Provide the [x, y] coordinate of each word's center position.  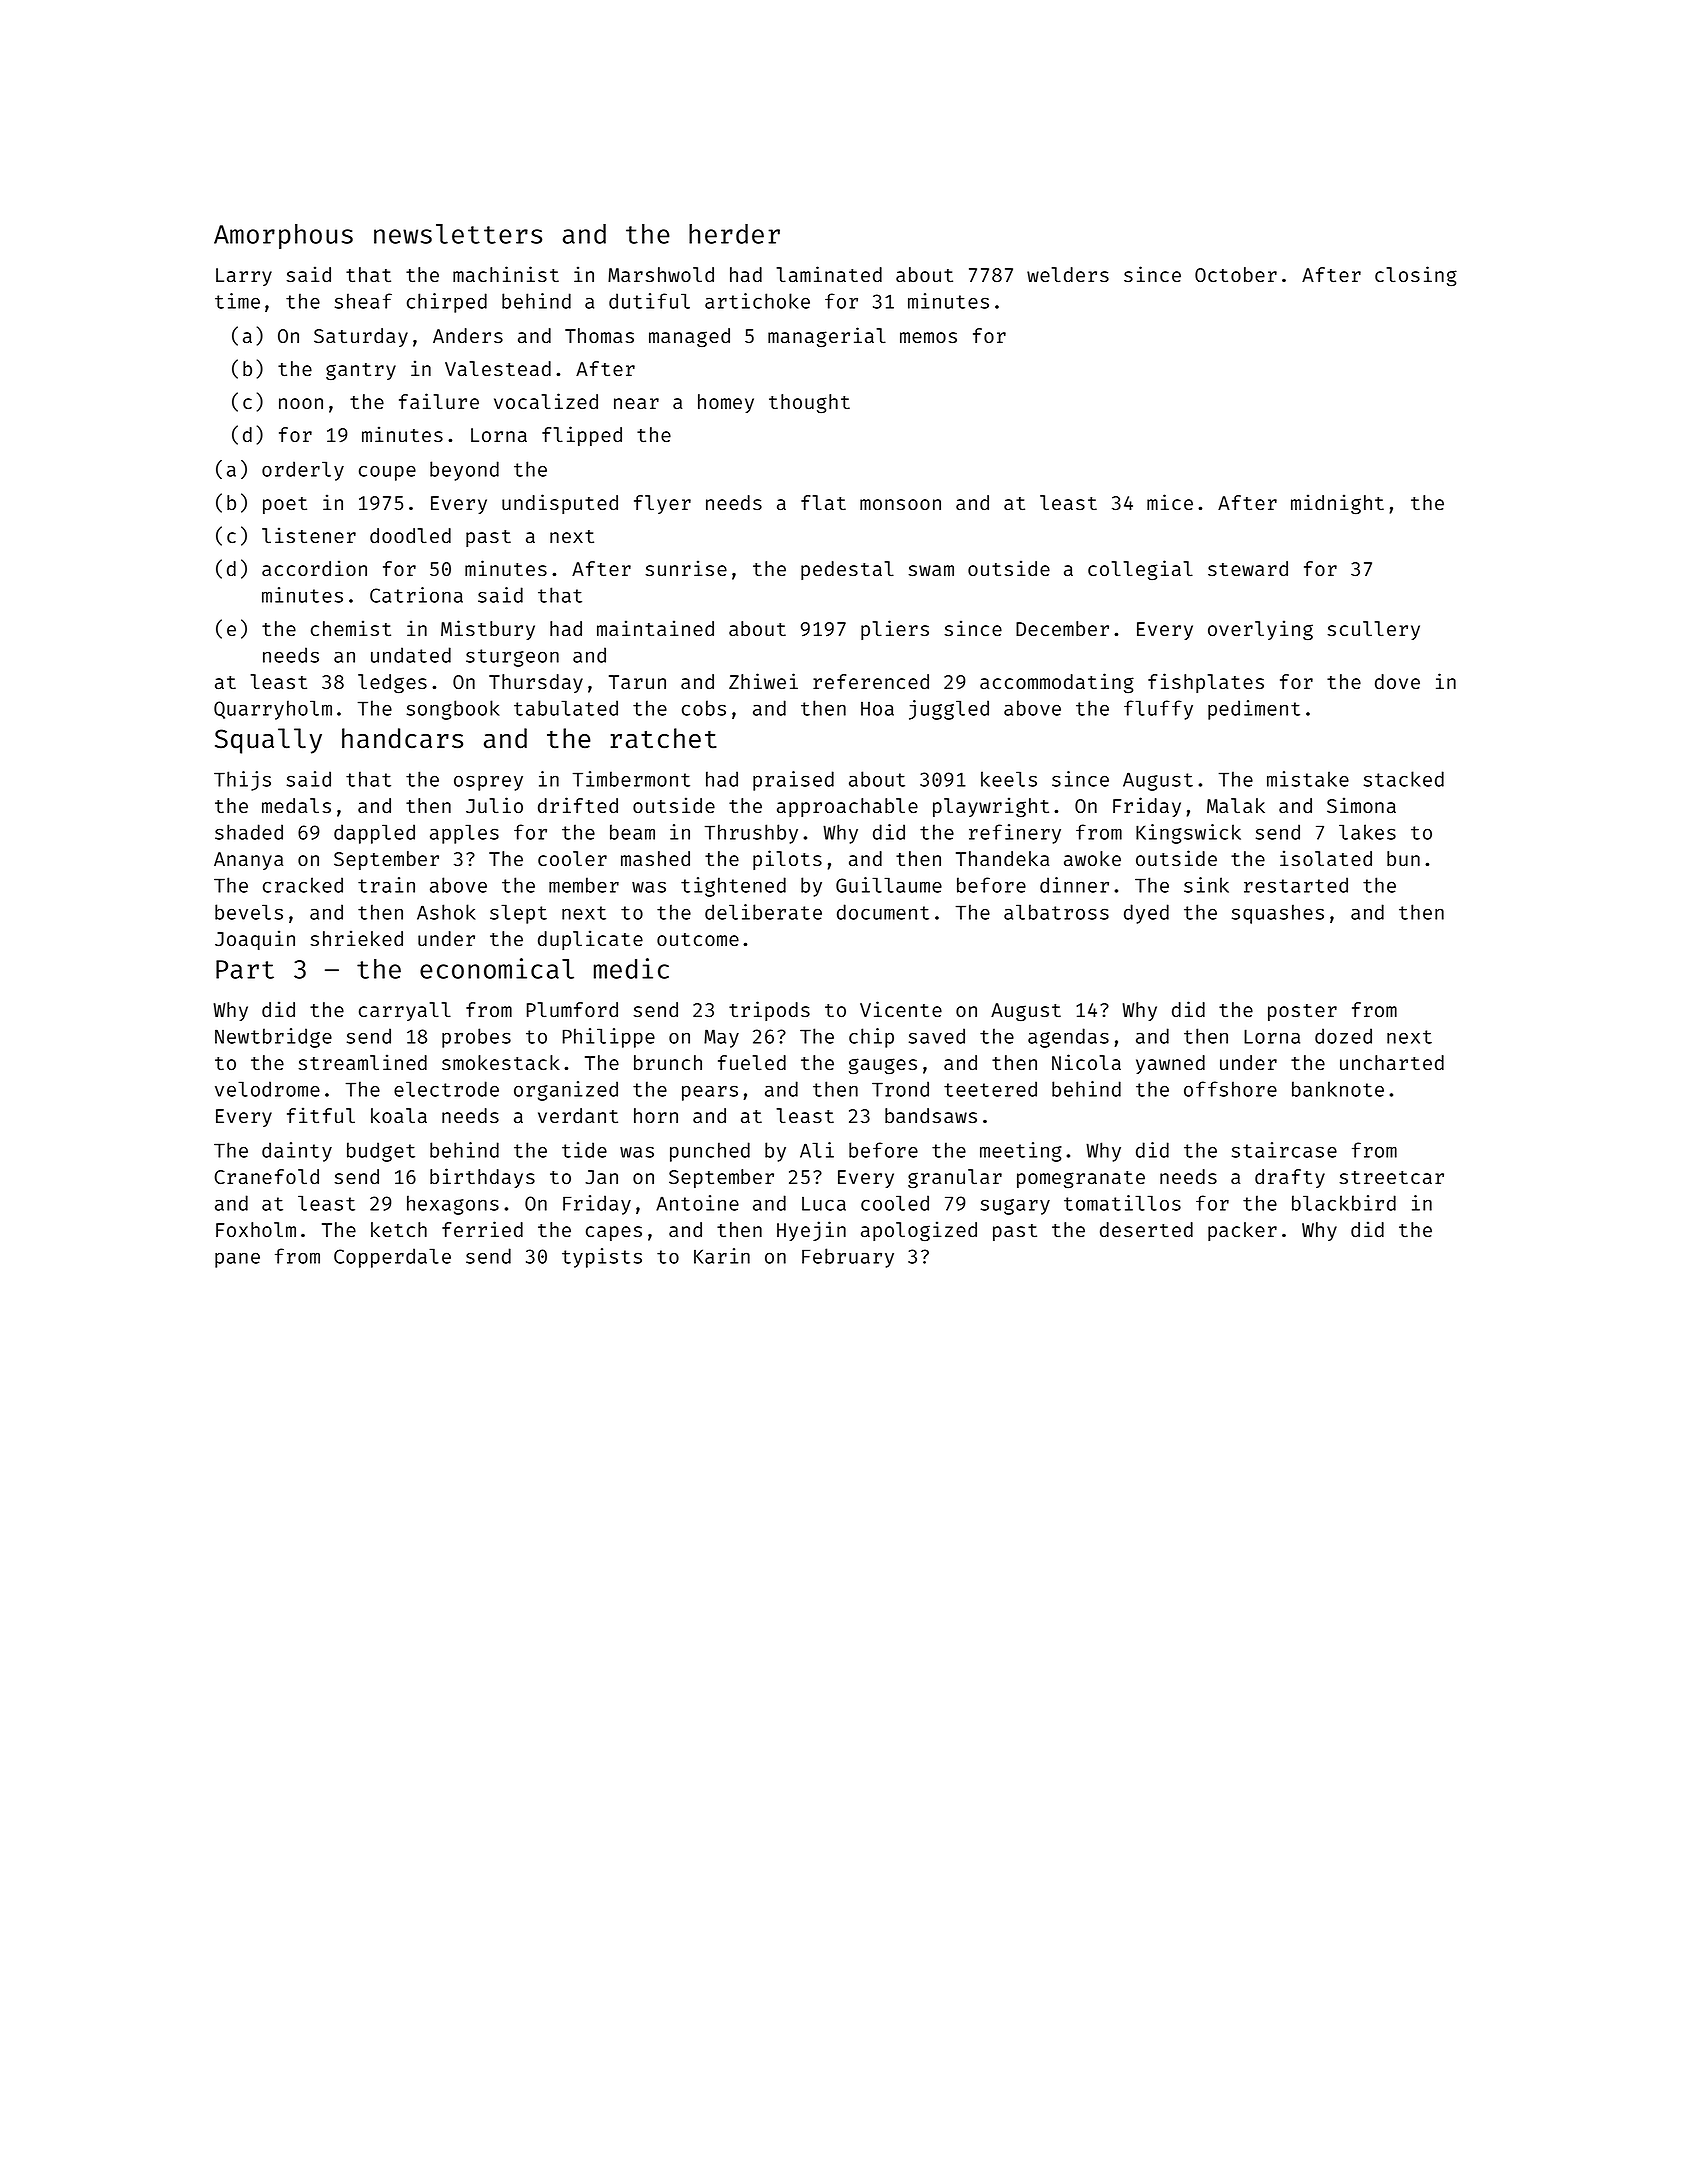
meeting [1021, 1152]
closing [1416, 276]
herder [734, 234]
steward [1248, 568]
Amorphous [283, 236]
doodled [410, 535]
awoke [1092, 858]
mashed [655, 858]
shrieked [357, 938]
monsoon [900, 504]
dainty [297, 1152]
